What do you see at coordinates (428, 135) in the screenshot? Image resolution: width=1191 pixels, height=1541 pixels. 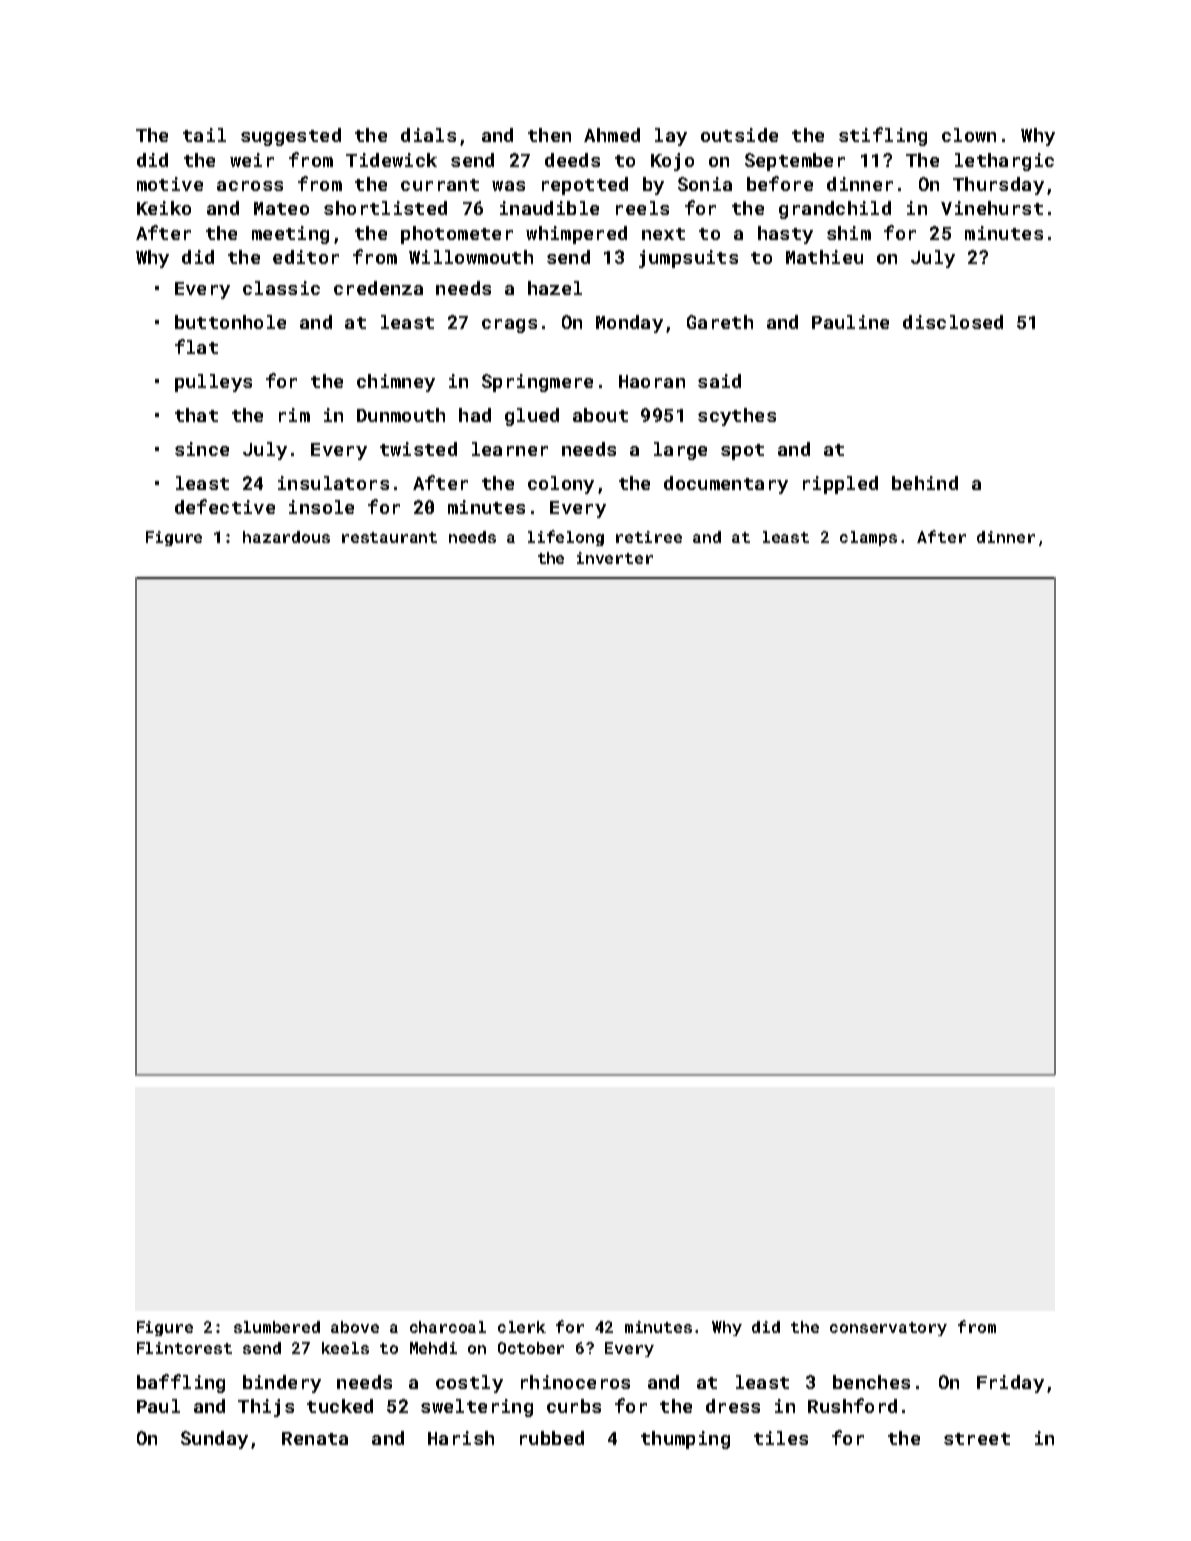 I see `dials` at bounding box center [428, 135].
